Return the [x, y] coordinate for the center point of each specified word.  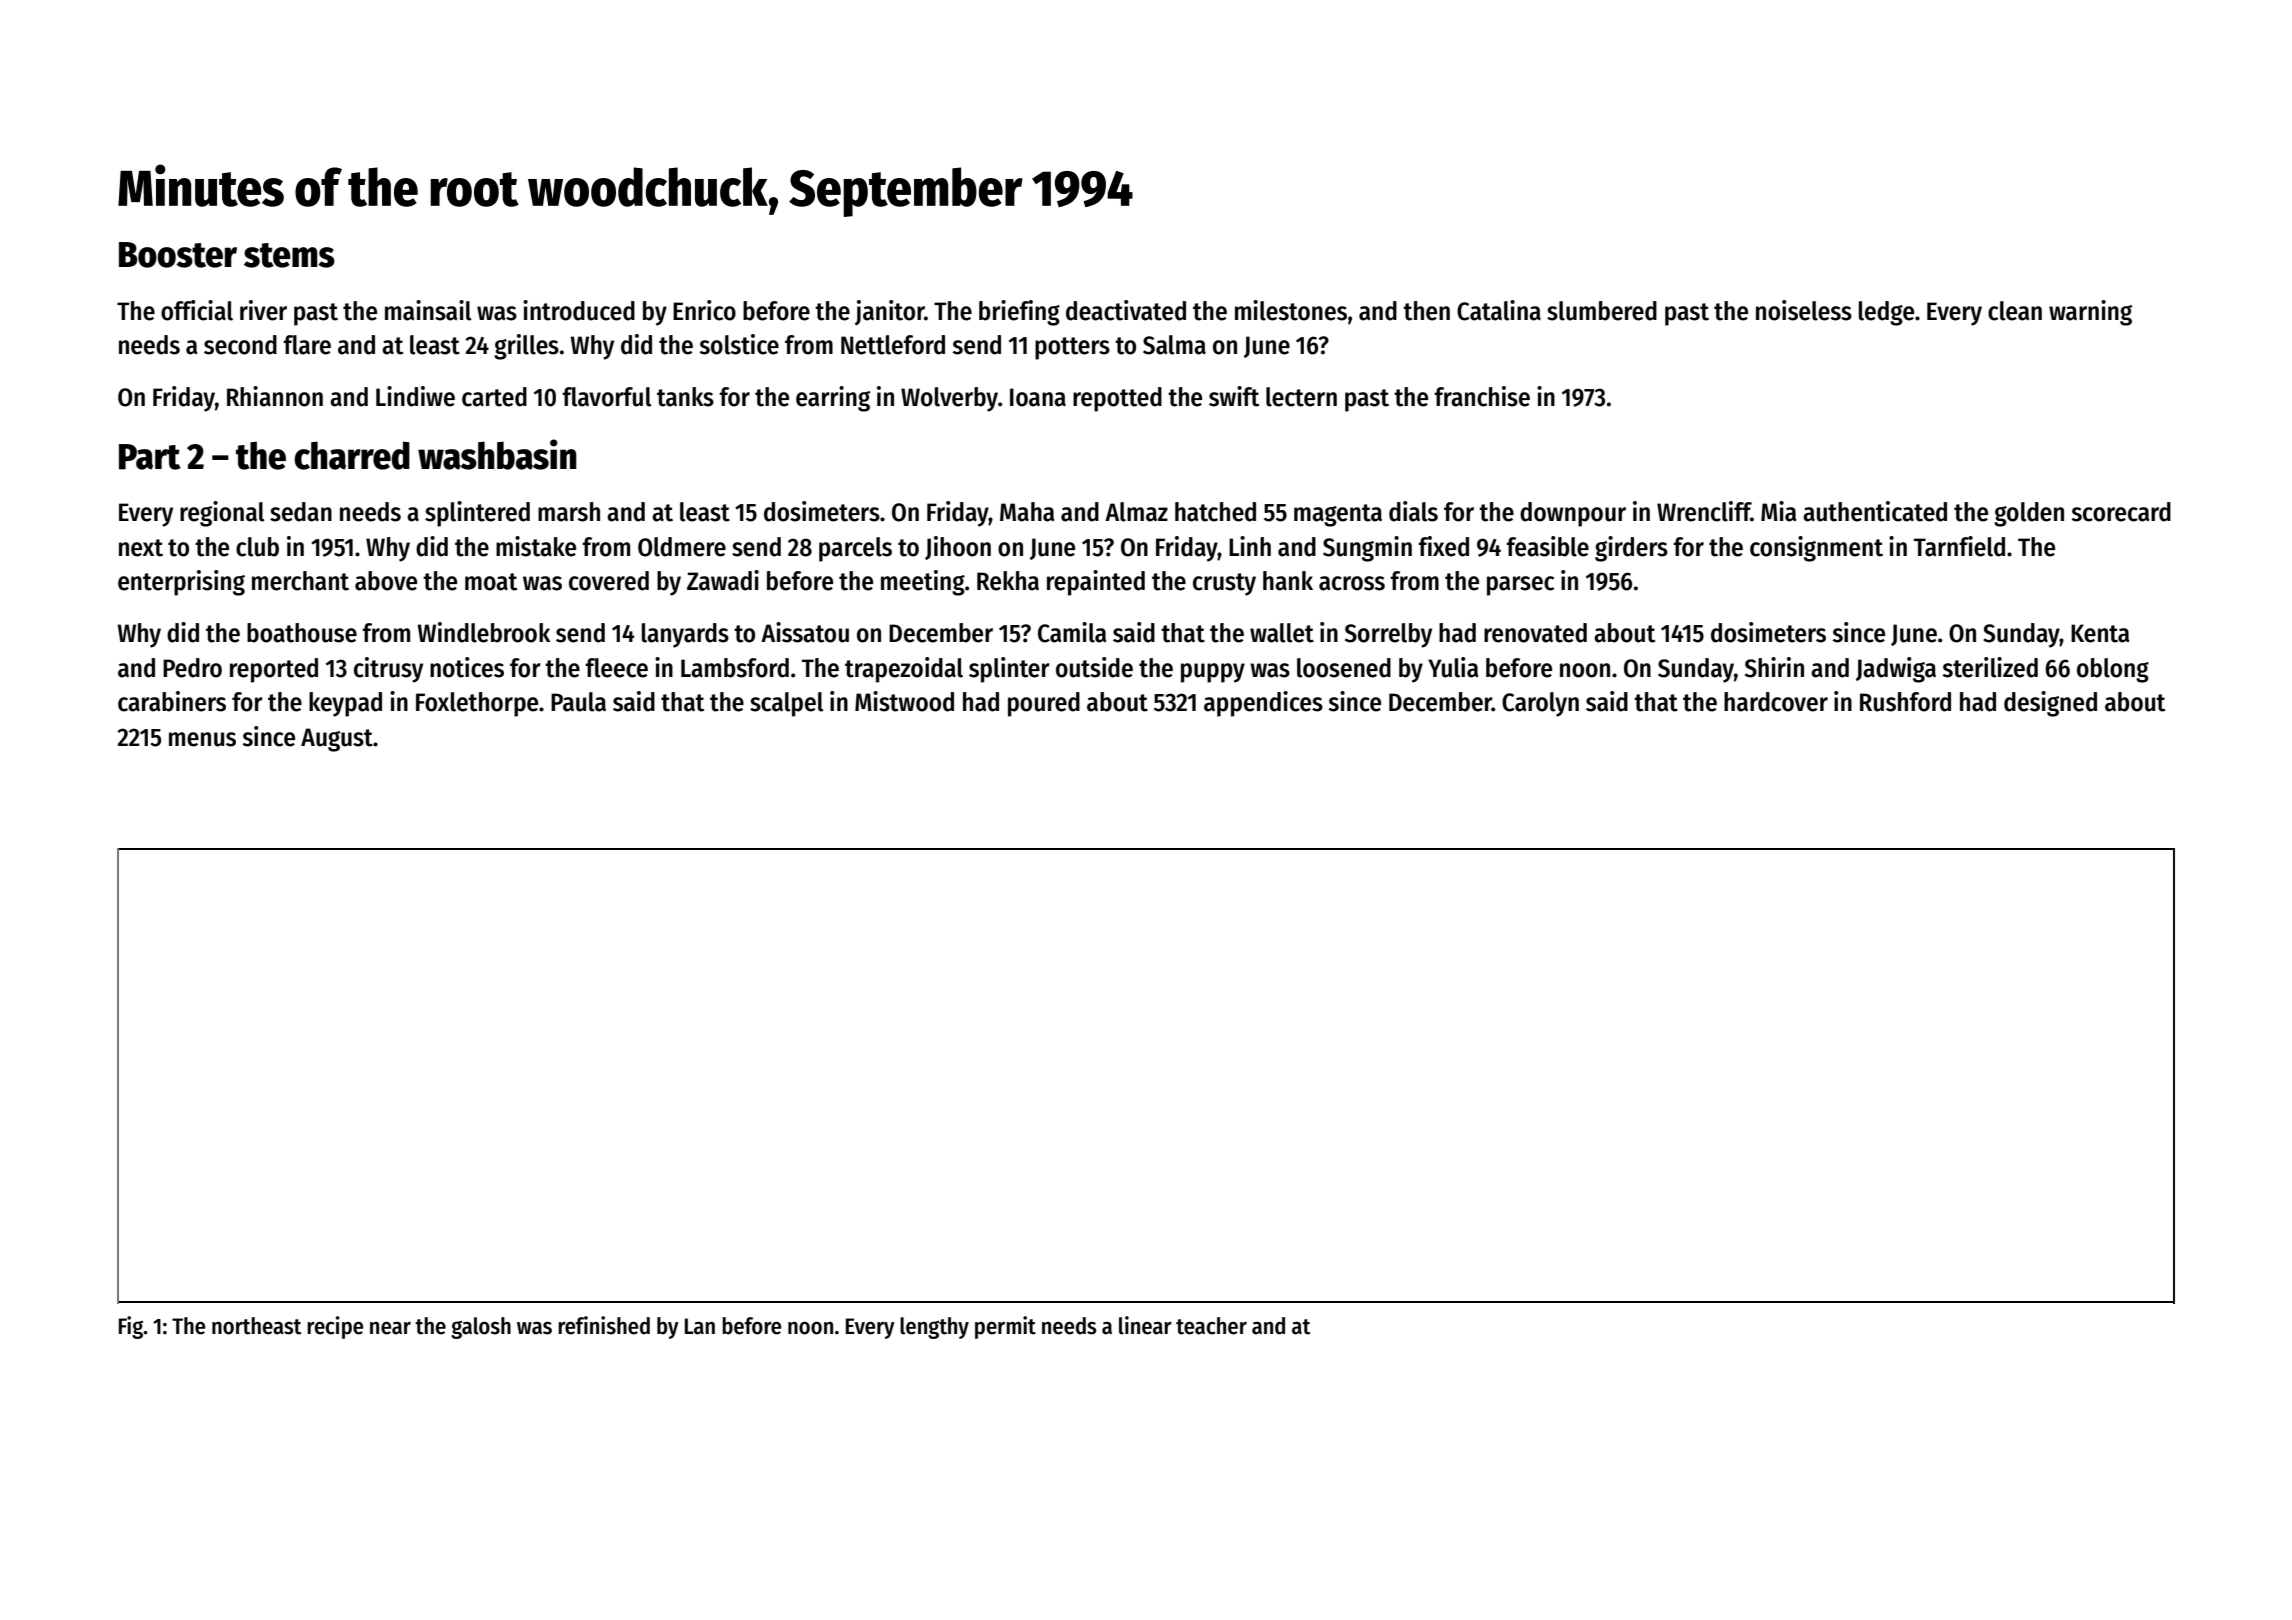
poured [1044, 704]
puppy [1213, 673]
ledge [1886, 313]
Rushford [1905, 702]
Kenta [2100, 633]
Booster [178, 255]
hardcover [1776, 702]
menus [202, 739]
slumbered [1602, 311]
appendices [1263, 704]
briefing [1019, 313]
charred [352, 455]
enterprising [181, 583]
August [337, 740]
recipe [335, 1327]
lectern [1301, 397]
